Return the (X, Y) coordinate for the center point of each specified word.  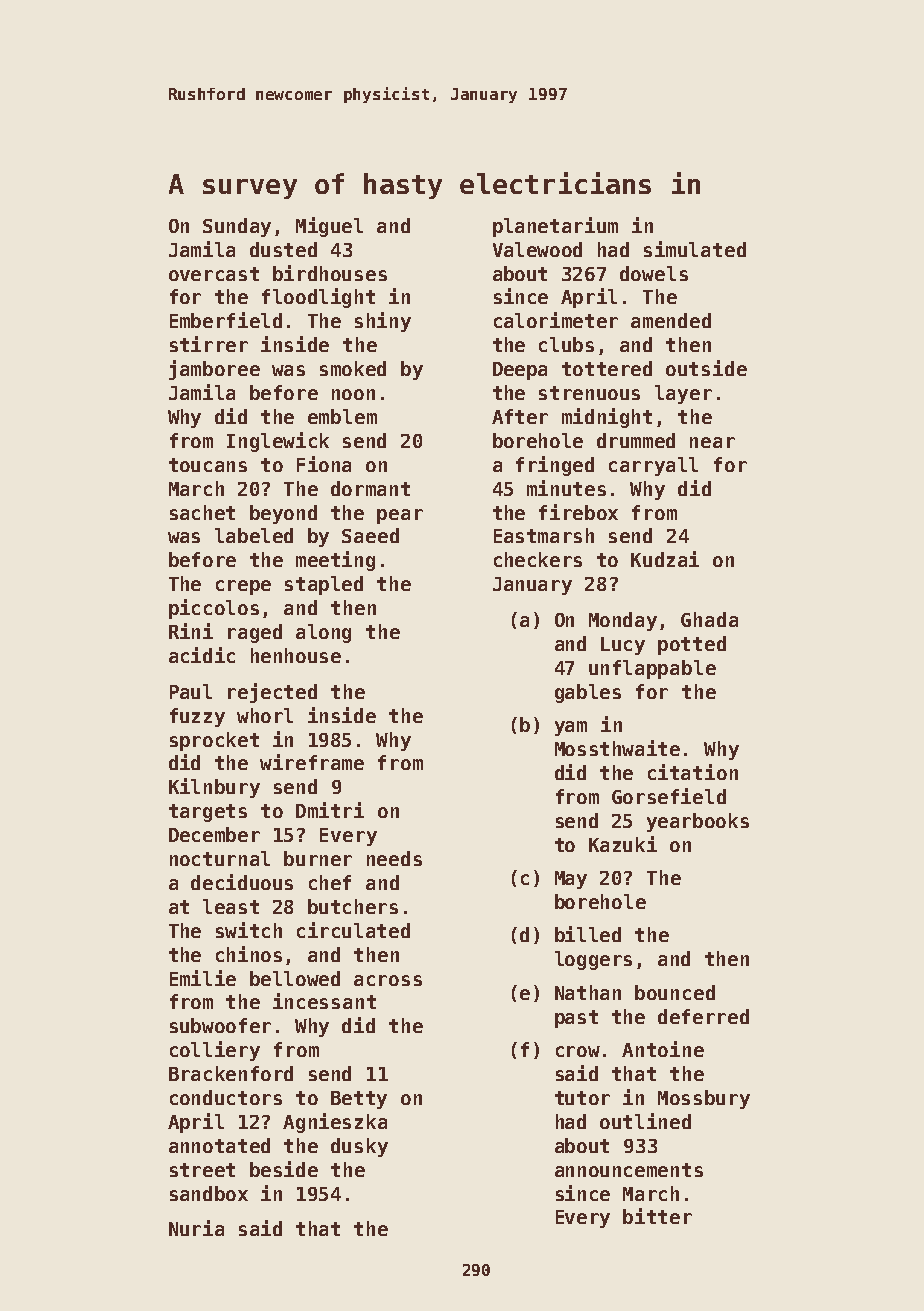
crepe (243, 587)
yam (571, 728)
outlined (645, 1121)
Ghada (709, 619)
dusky (359, 1147)
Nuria (196, 1228)
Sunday (237, 227)
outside (706, 368)
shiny (383, 322)
